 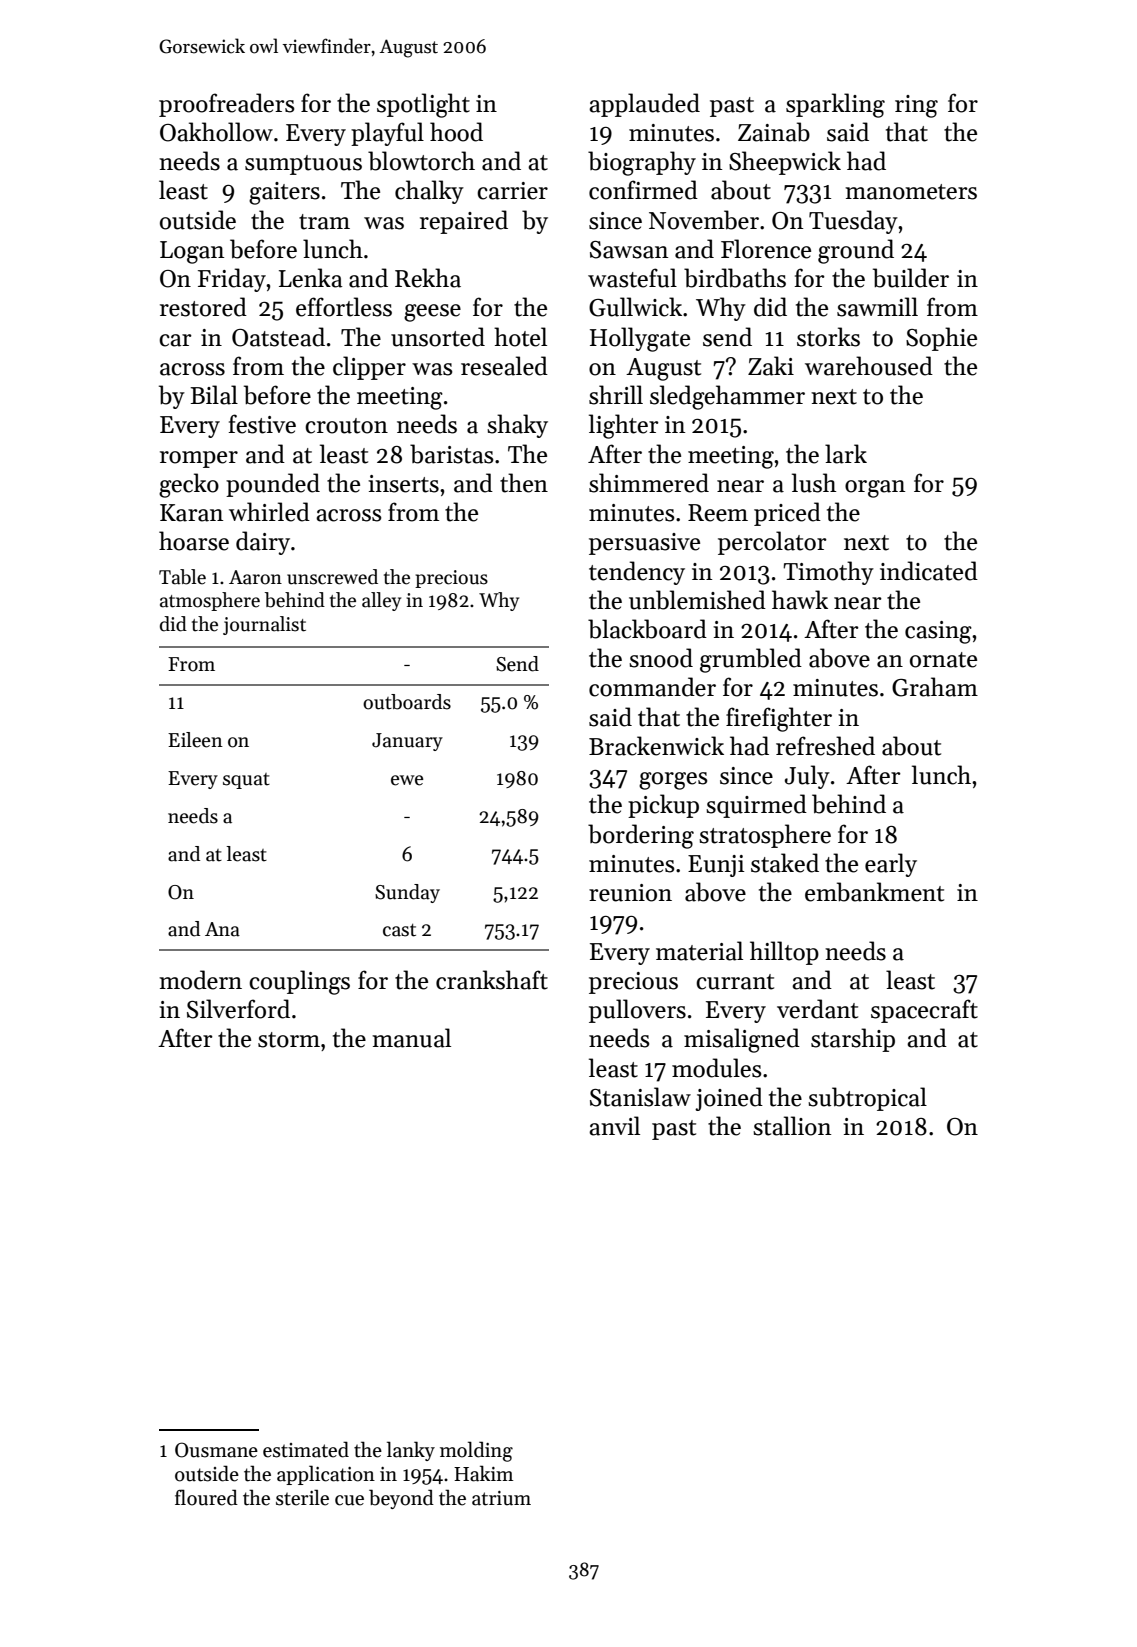 What do you see at coordinates (246, 781) in the image?
I see `squat` at bounding box center [246, 781].
